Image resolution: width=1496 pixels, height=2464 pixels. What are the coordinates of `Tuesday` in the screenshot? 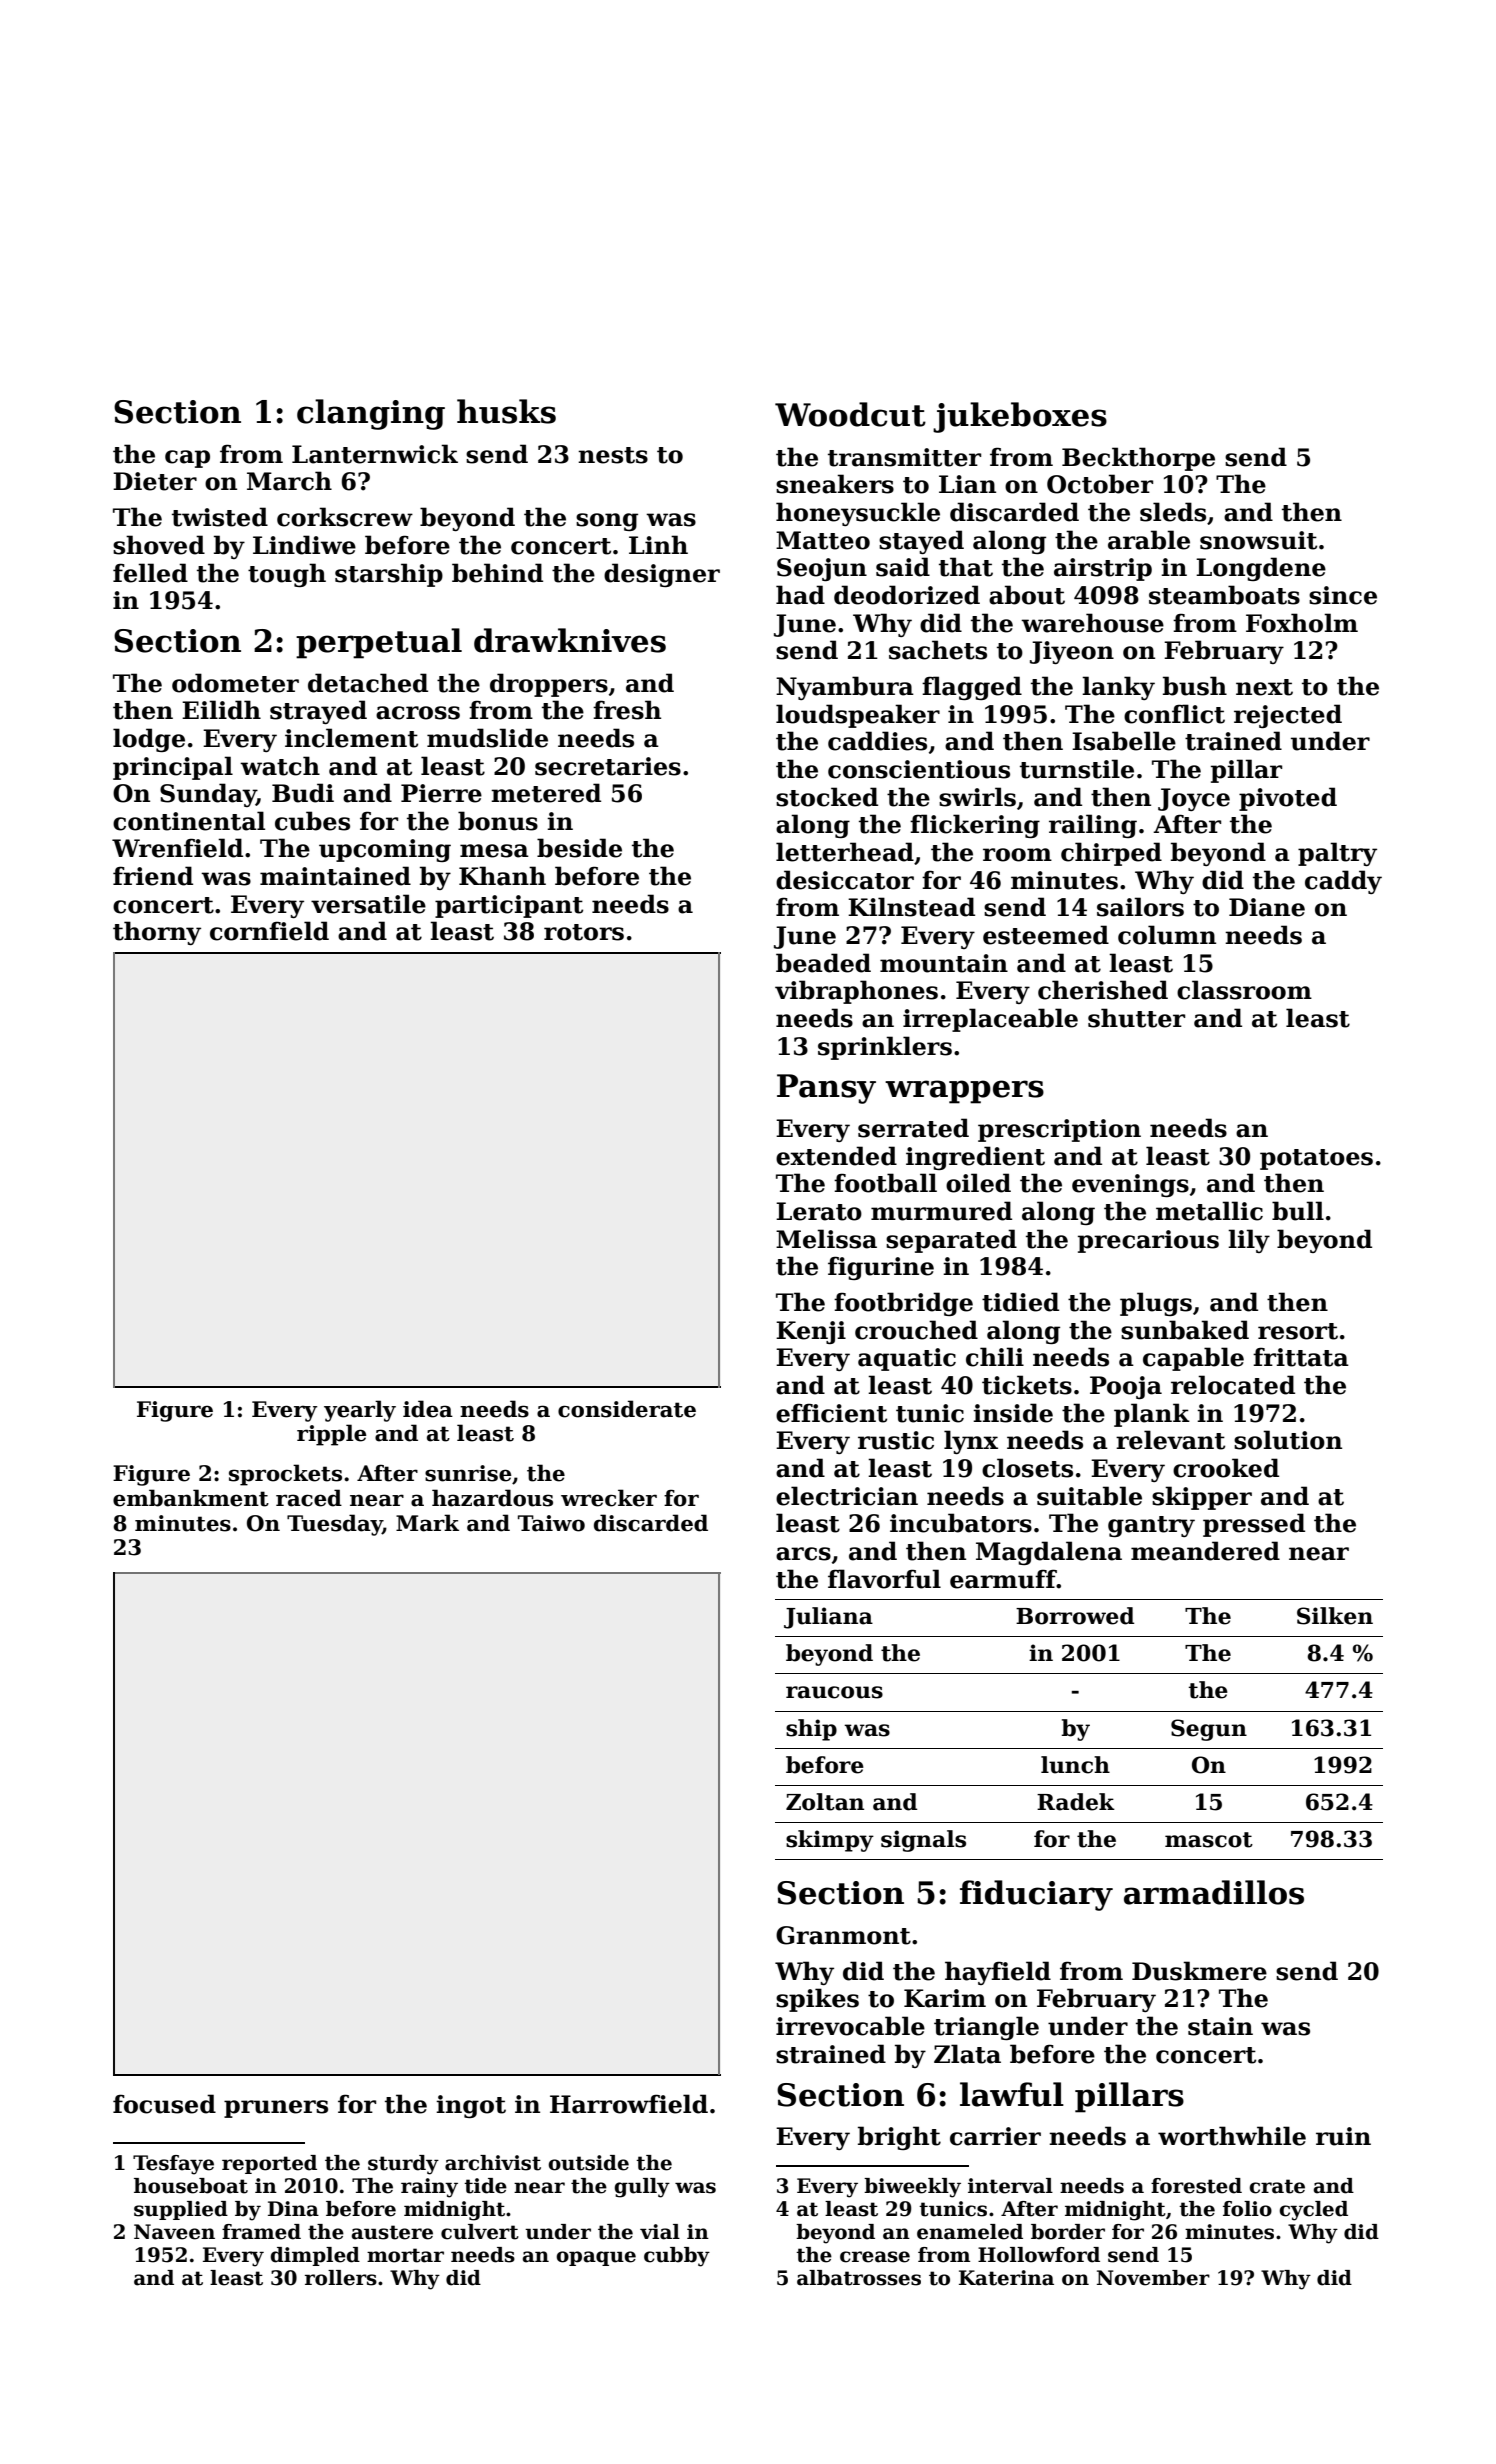 It's located at (335, 1525).
